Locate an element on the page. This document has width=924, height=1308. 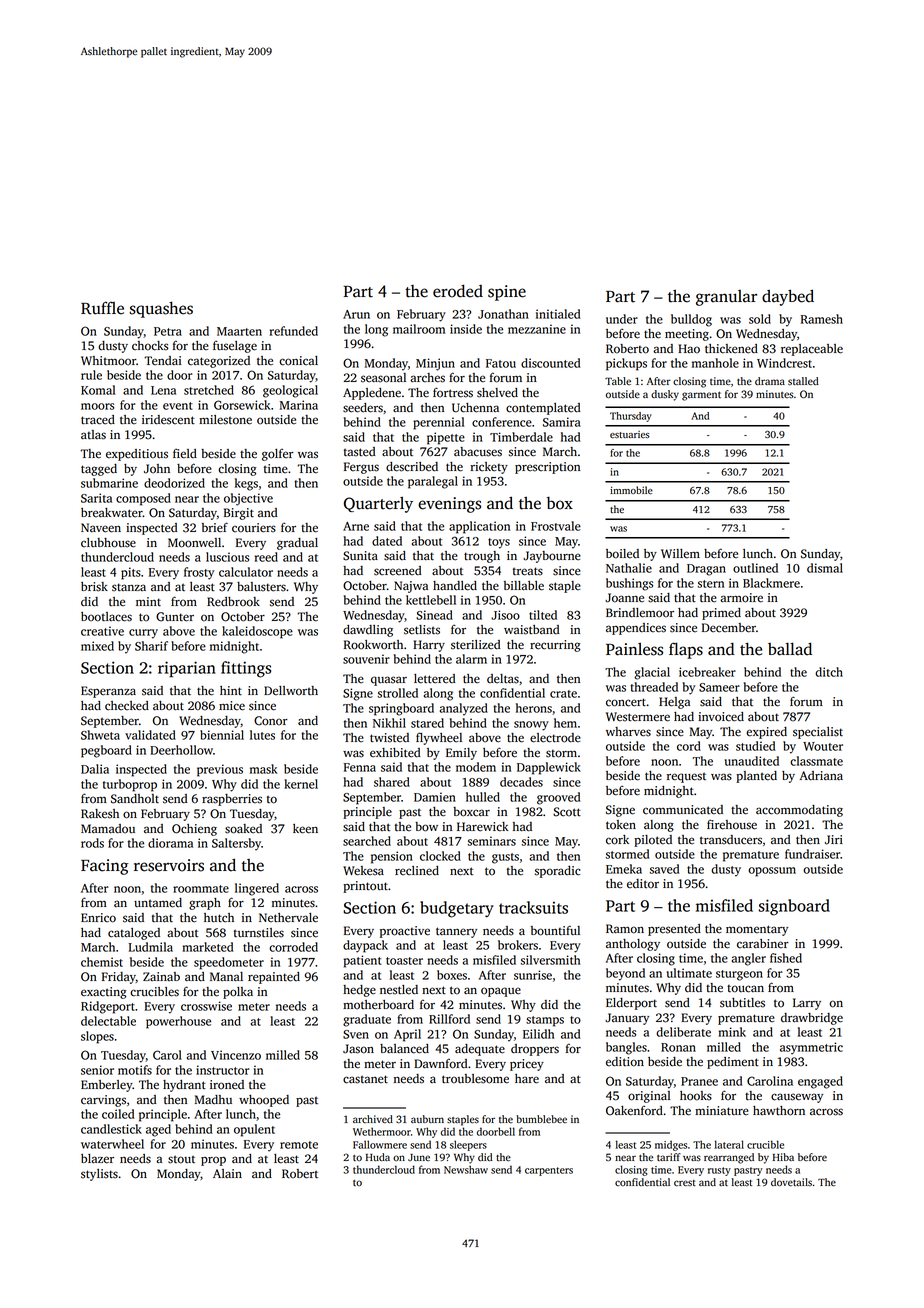
firehouse is located at coordinates (732, 824).
